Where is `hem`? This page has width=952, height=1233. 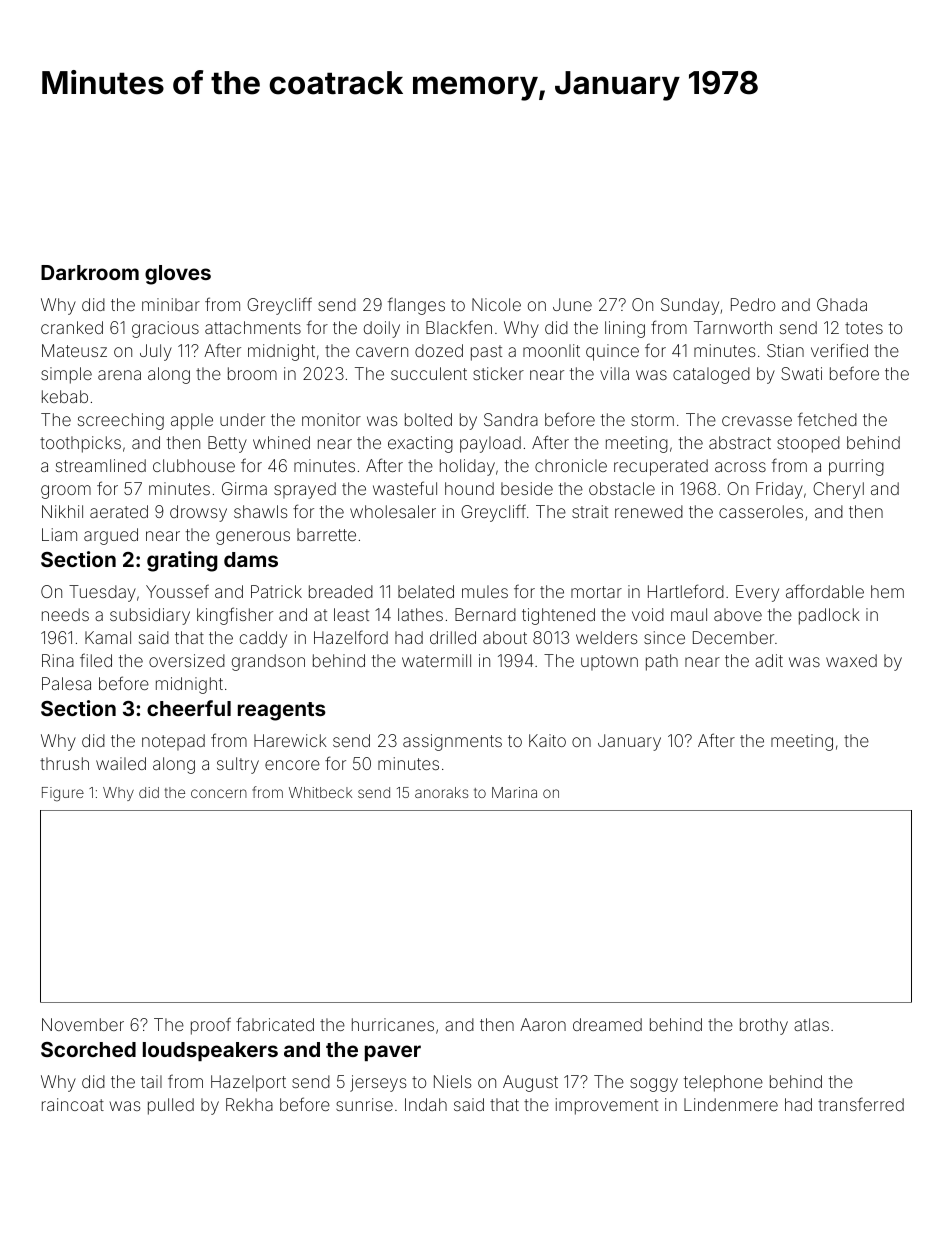 hem is located at coordinates (887, 591).
